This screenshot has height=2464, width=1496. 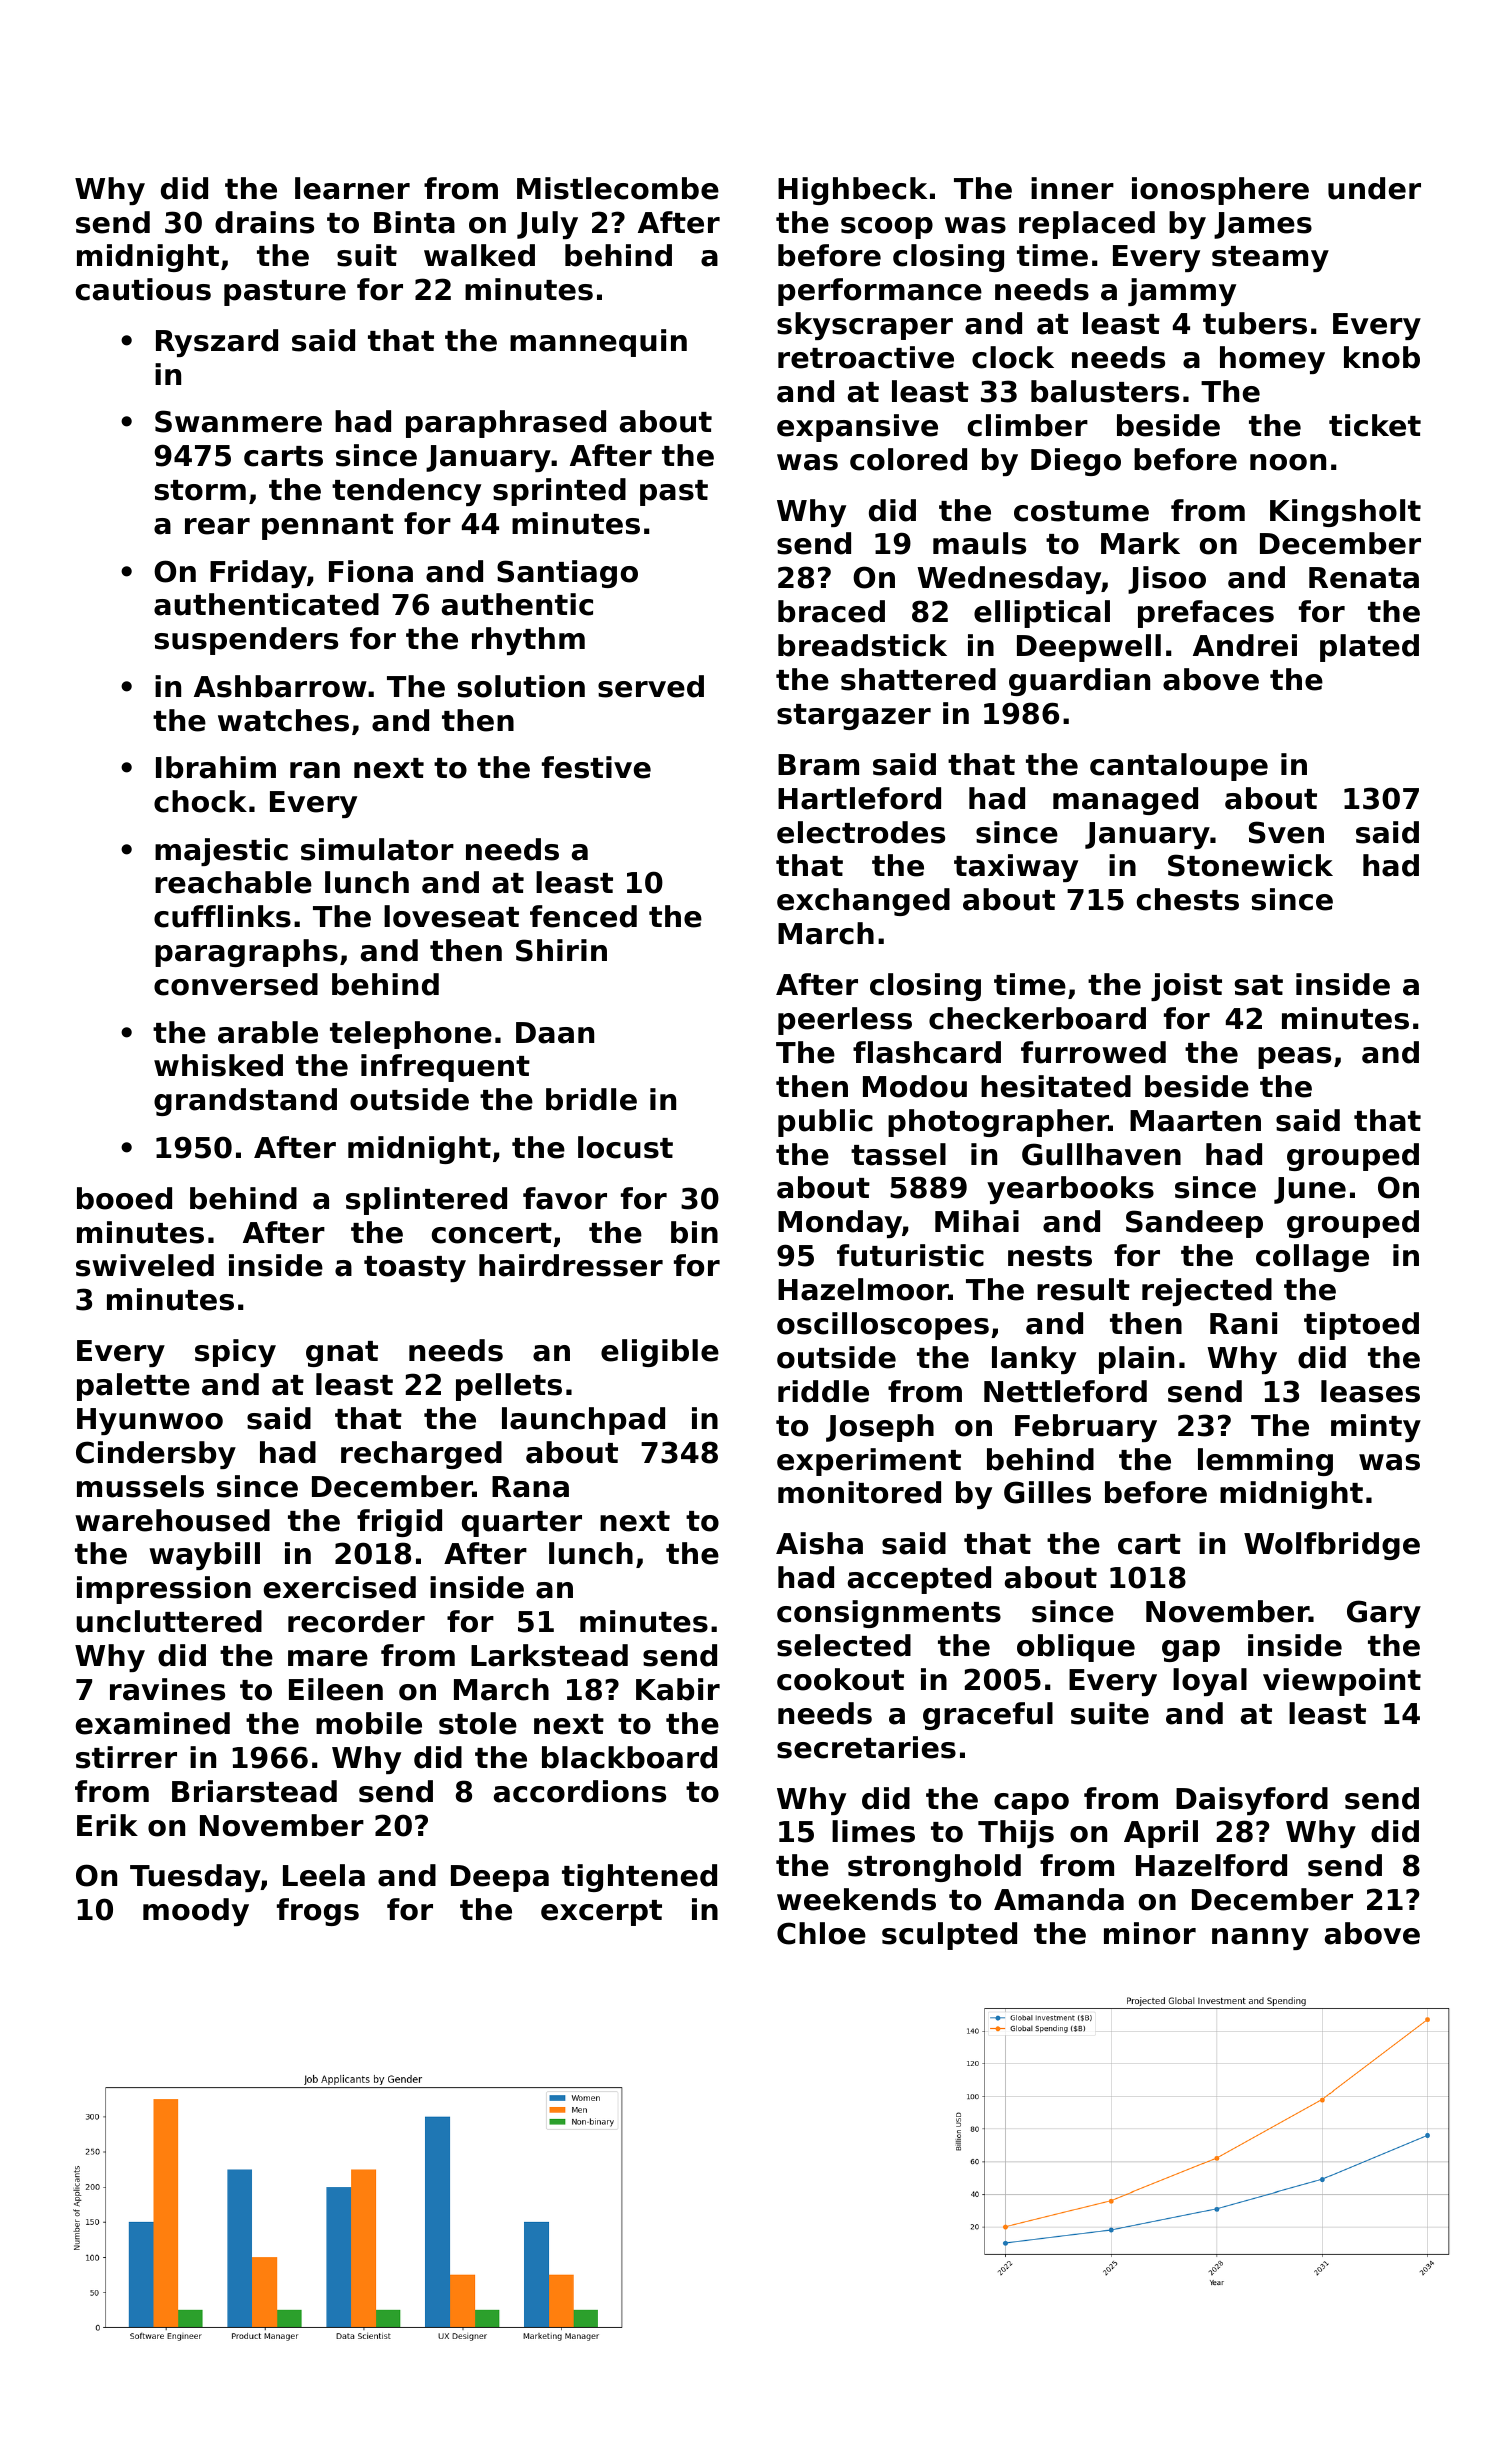 I want to click on swiveled, so click(x=145, y=1265).
